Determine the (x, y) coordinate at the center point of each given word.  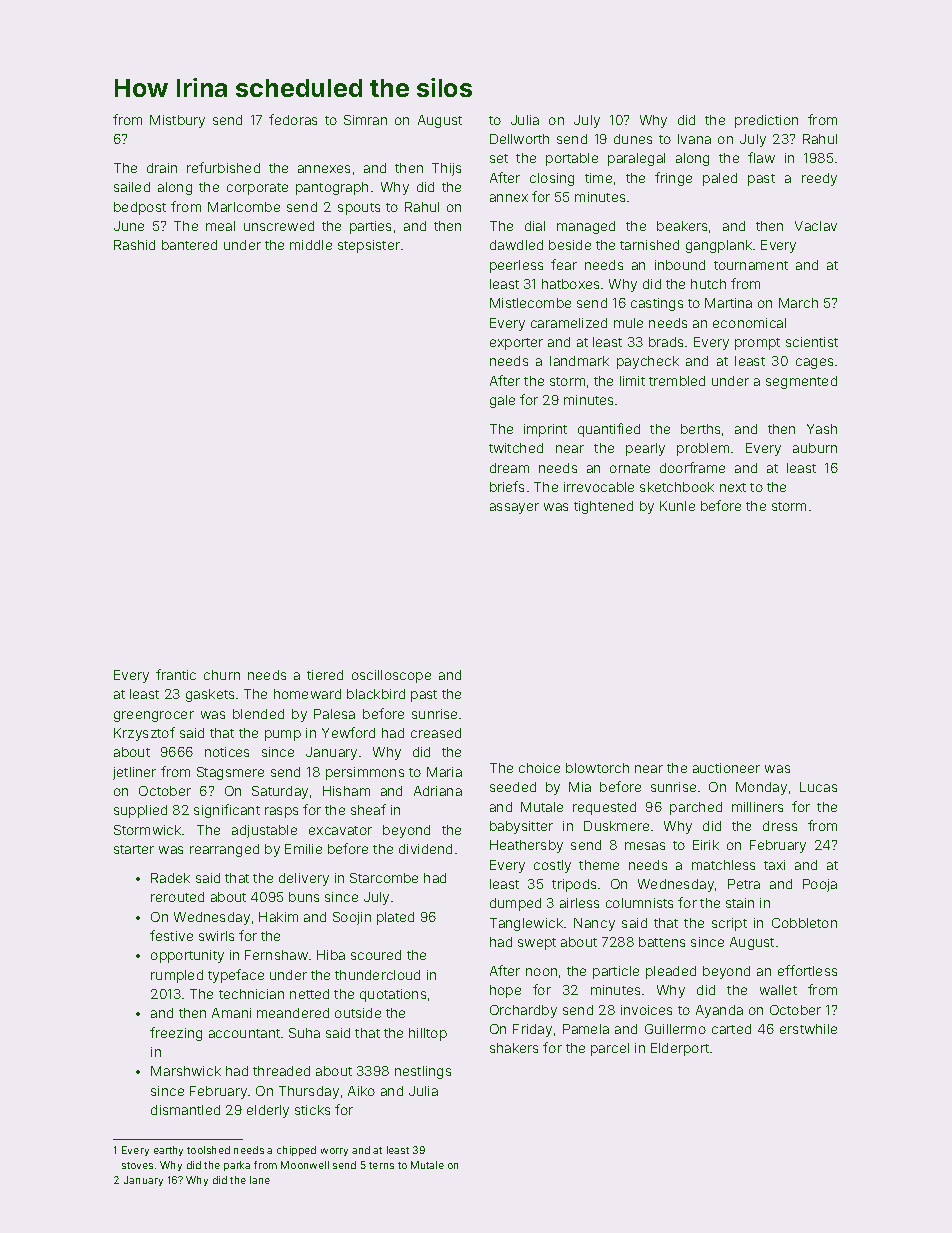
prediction (766, 121)
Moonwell (305, 1165)
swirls (216, 936)
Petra (744, 884)
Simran (365, 120)
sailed (132, 187)
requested (604, 808)
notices (227, 752)
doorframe (692, 467)
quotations (393, 995)
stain (740, 903)
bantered (189, 245)
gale (502, 401)
